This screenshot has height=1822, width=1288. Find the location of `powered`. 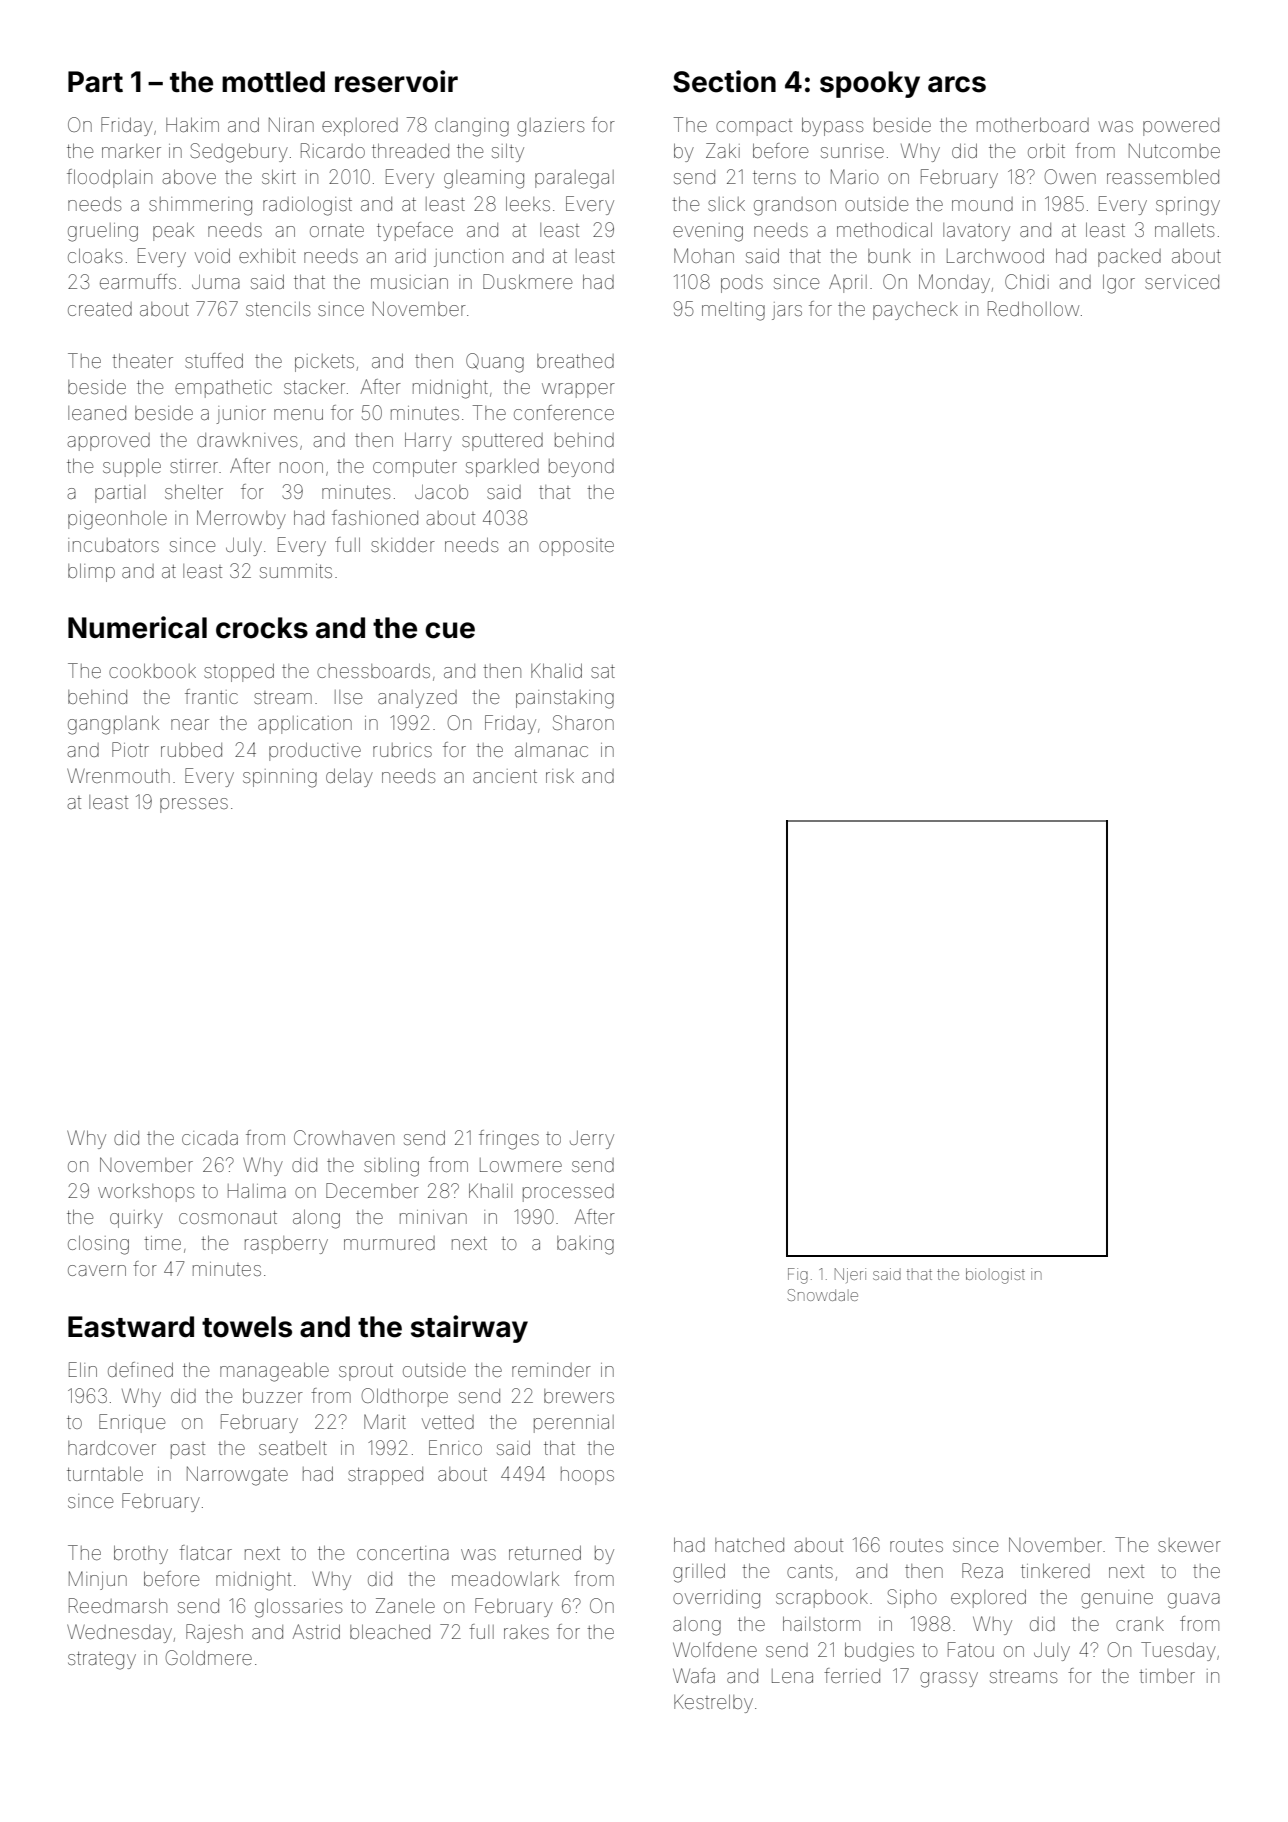

powered is located at coordinates (1181, 127).
